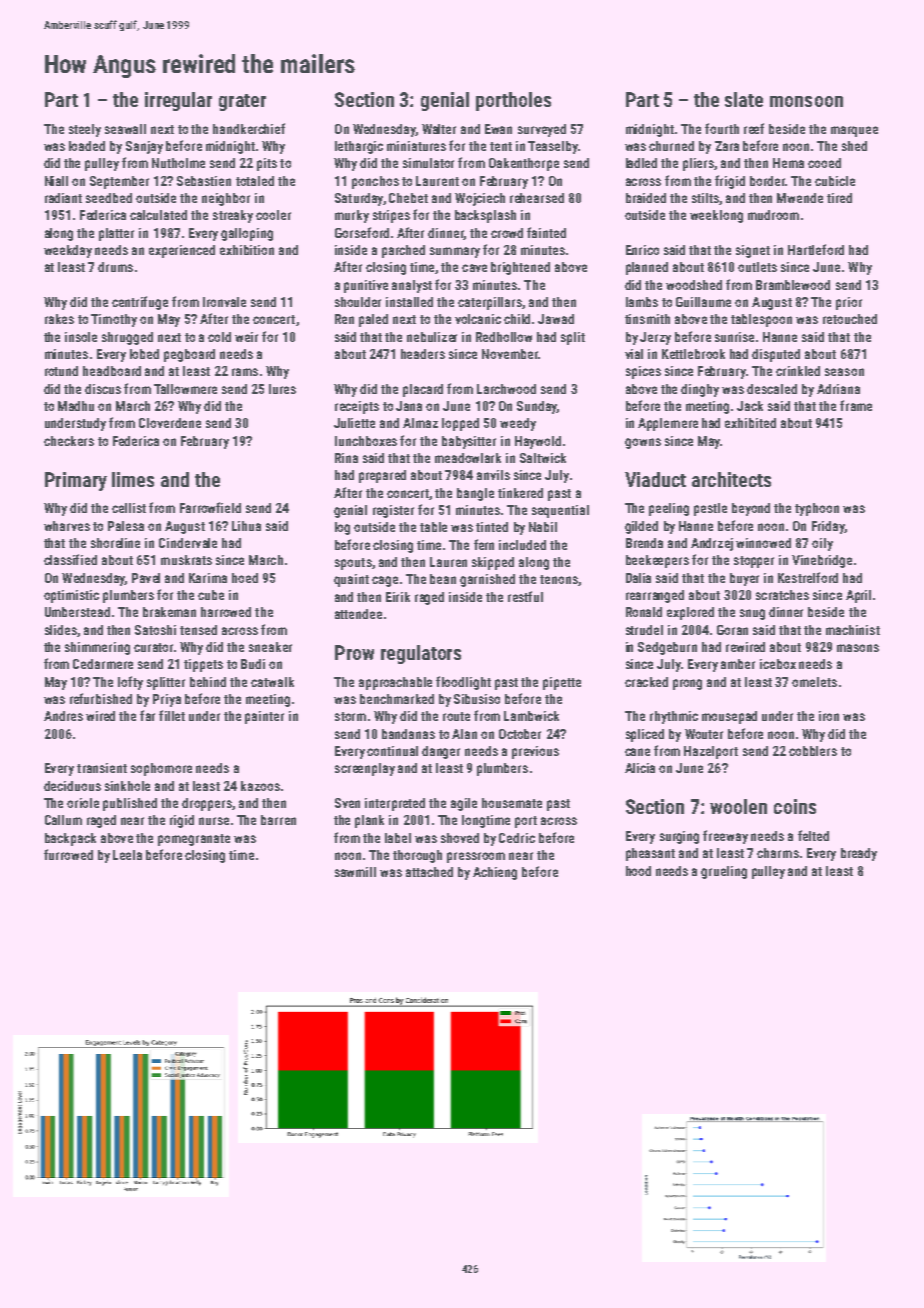  What do you see at coordinates (421, 654) in the page?
I see `regulators` at bounding box center [421, 654].
